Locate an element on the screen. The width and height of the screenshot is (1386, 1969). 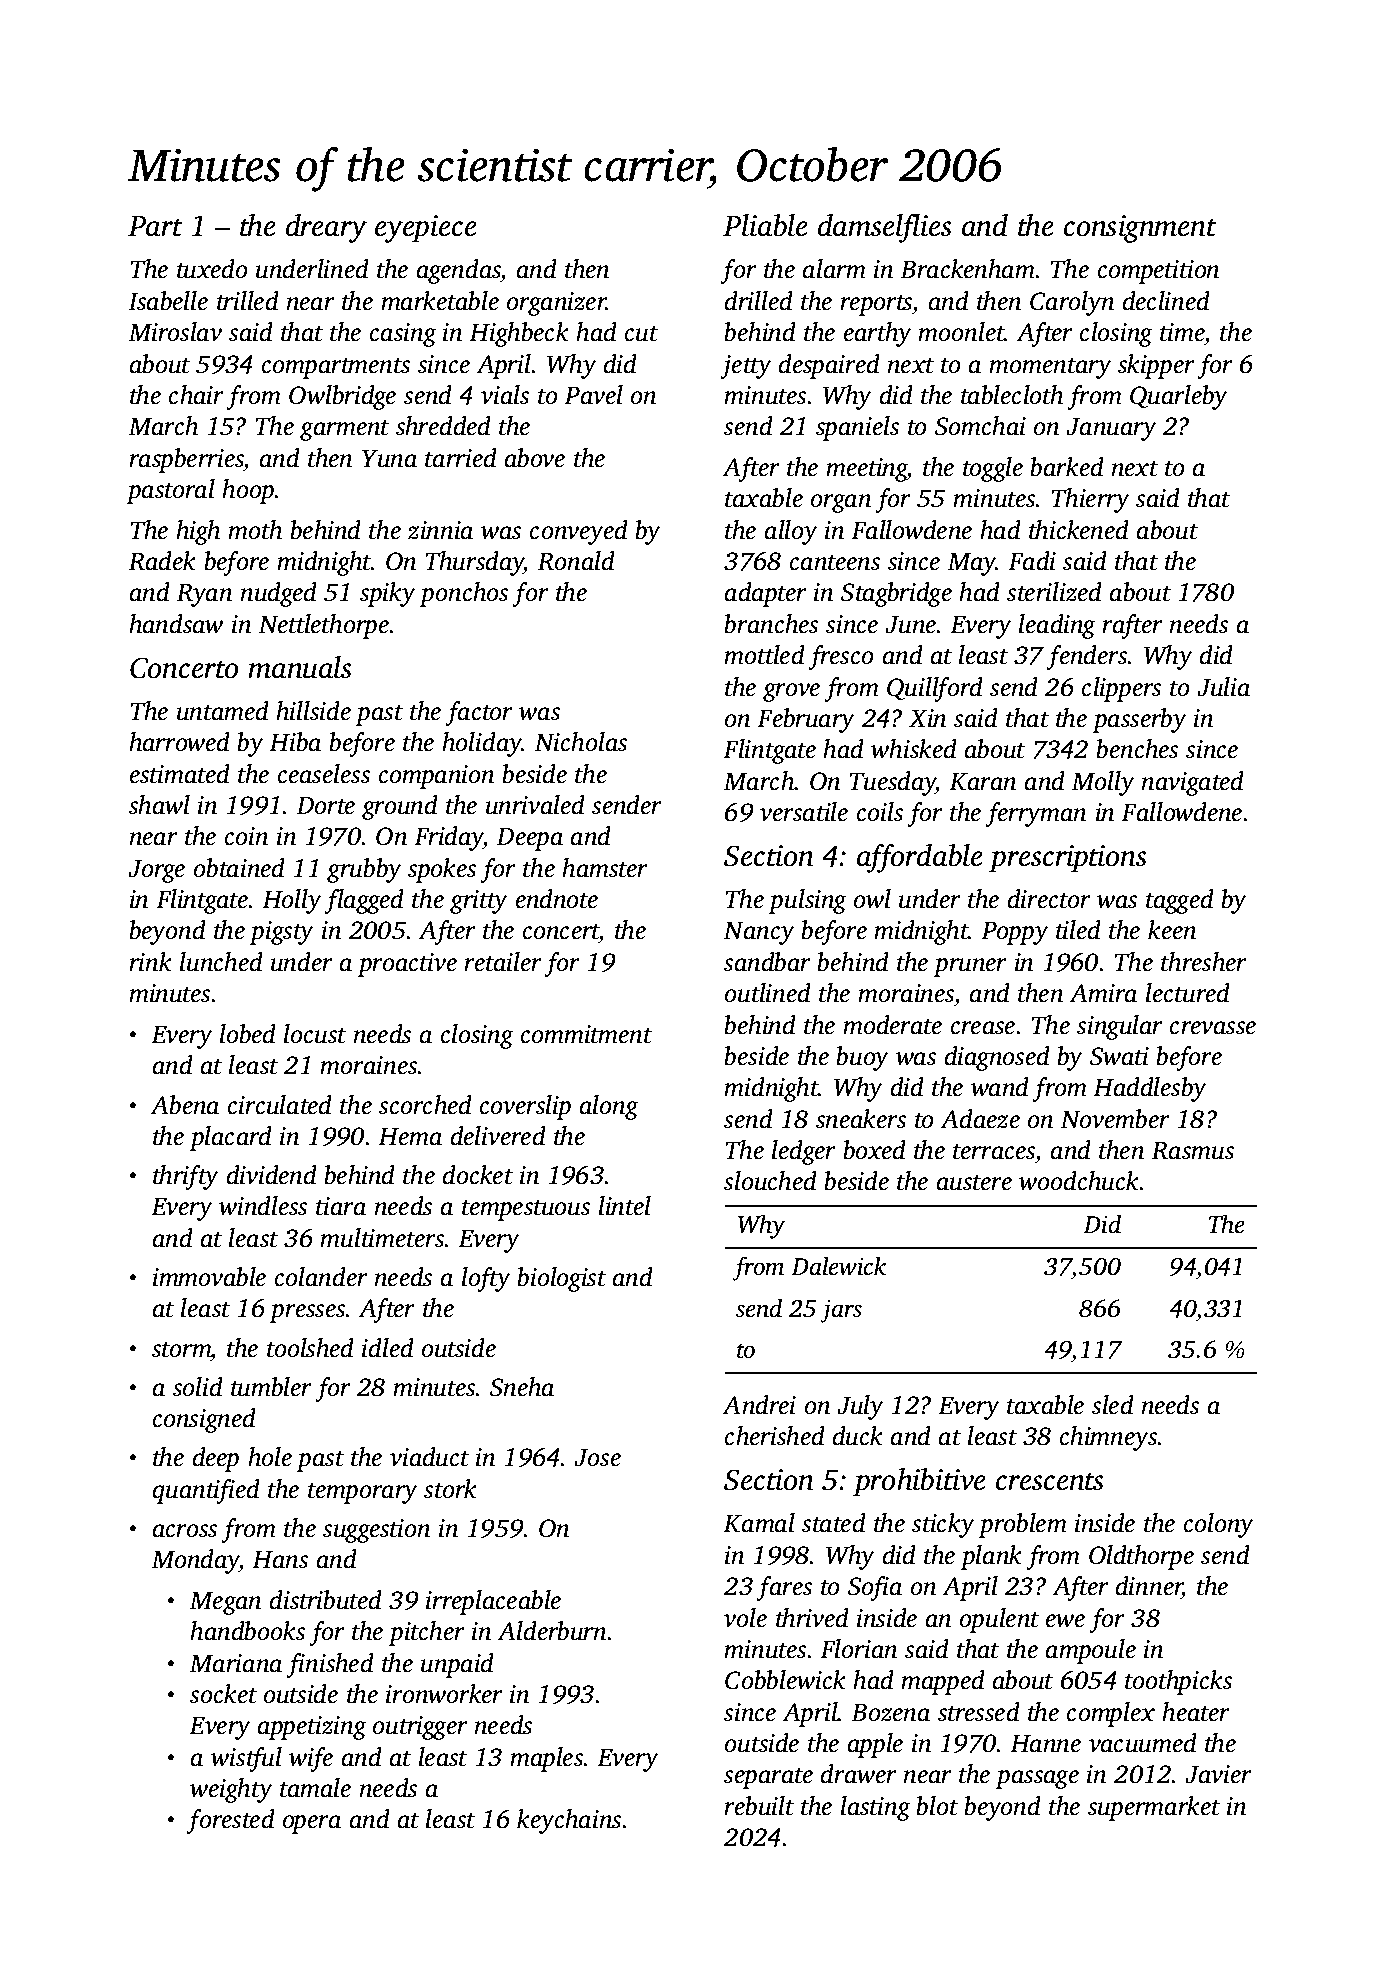
skipper is located at coordinates (1156, 366).
